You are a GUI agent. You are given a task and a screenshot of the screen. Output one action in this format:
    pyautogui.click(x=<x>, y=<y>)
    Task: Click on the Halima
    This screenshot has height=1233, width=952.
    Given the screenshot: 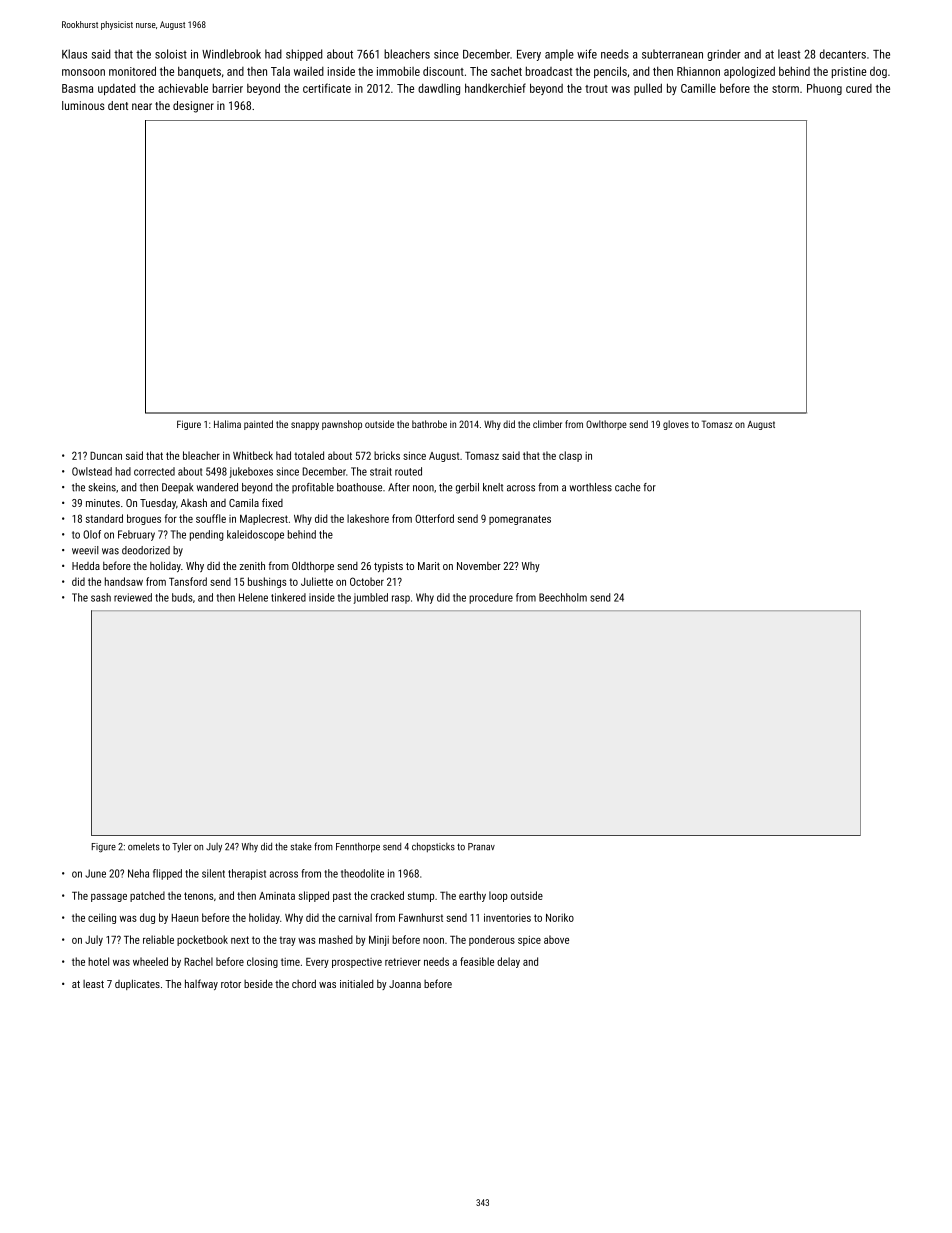 What is the action you would take?
    pyautogui.click(x=227, y=424)
